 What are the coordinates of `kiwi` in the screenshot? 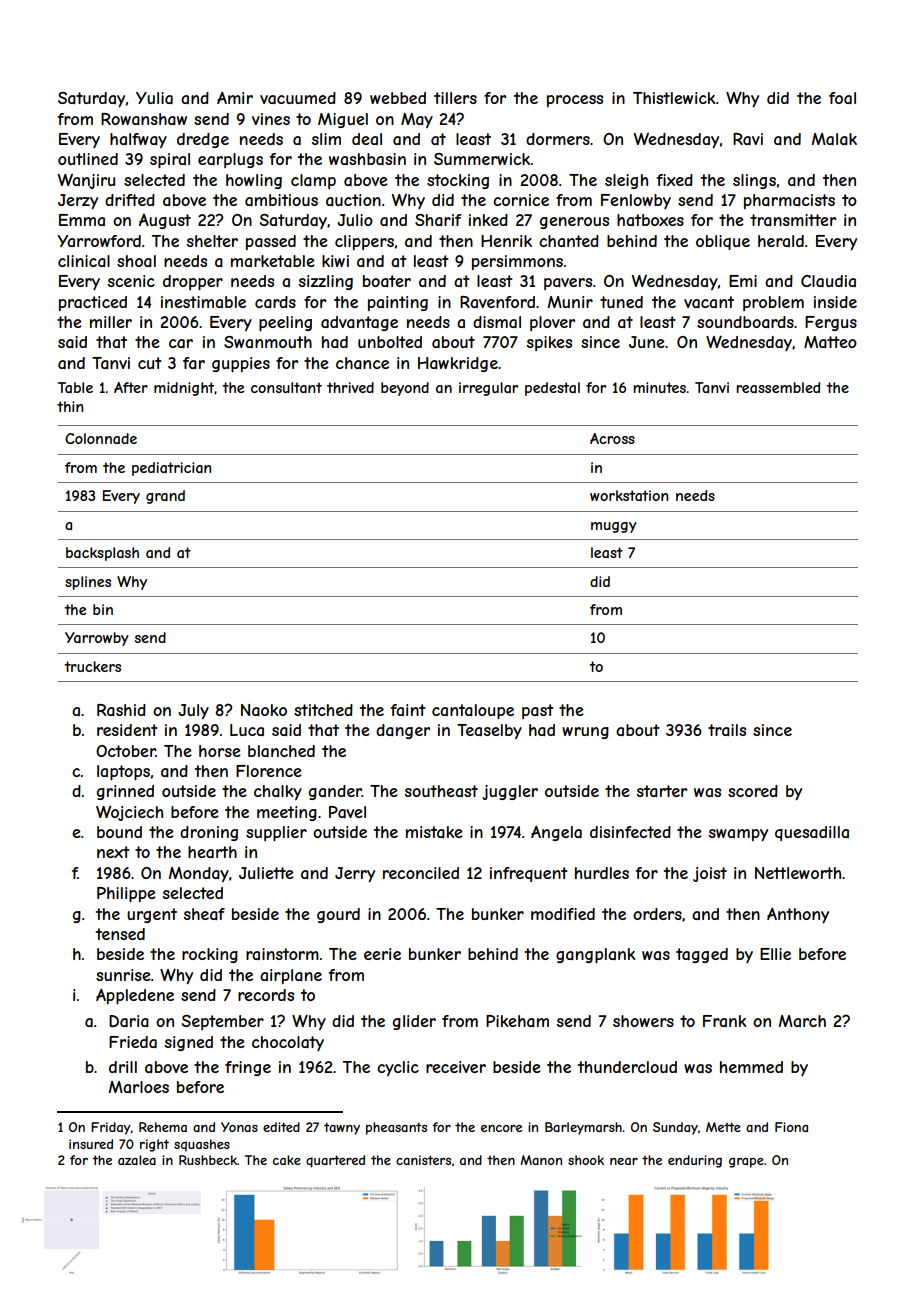 It's located at (335, 261).
